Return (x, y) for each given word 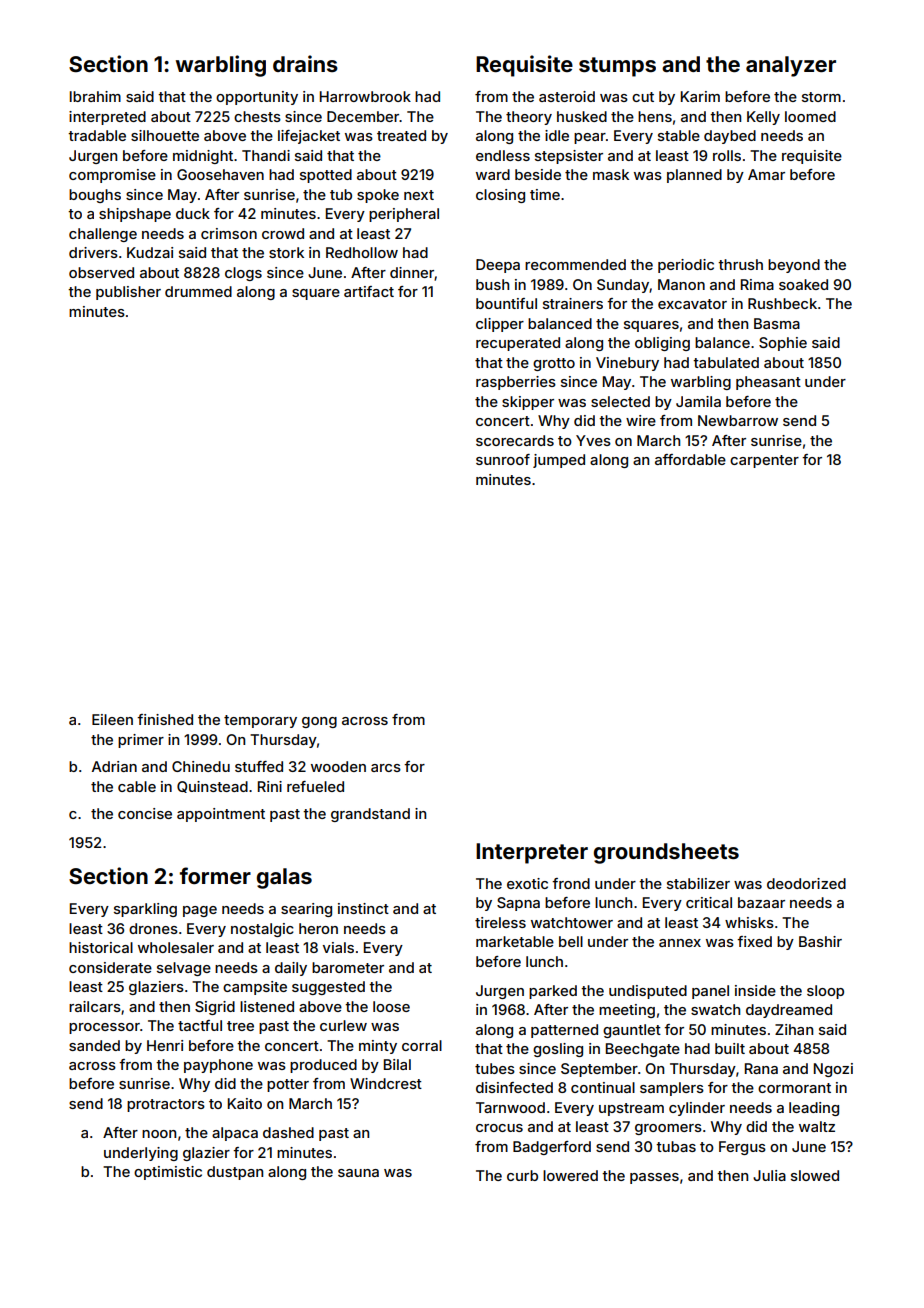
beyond (794, 266)
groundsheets (666, 853)
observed (101, 272)
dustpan (235, 1173)
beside (538, 174)
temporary (260, 721)
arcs (386, 768)
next (419, 195)
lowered (570, 1175)
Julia (769, 1175)
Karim (700, 96)
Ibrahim (95, 96)
